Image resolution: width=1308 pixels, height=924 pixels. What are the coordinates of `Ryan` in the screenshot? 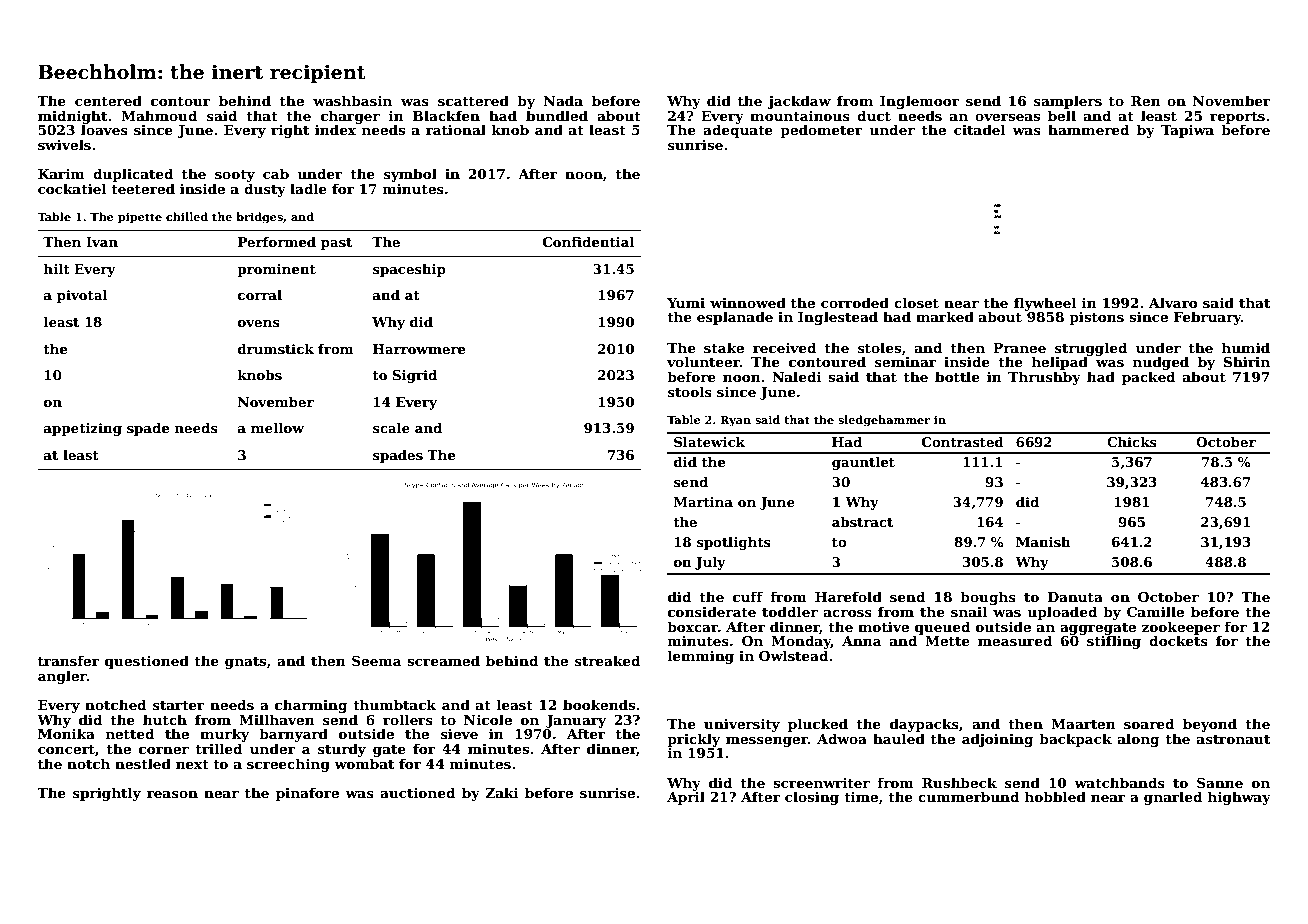 It's located at (735, 421).
